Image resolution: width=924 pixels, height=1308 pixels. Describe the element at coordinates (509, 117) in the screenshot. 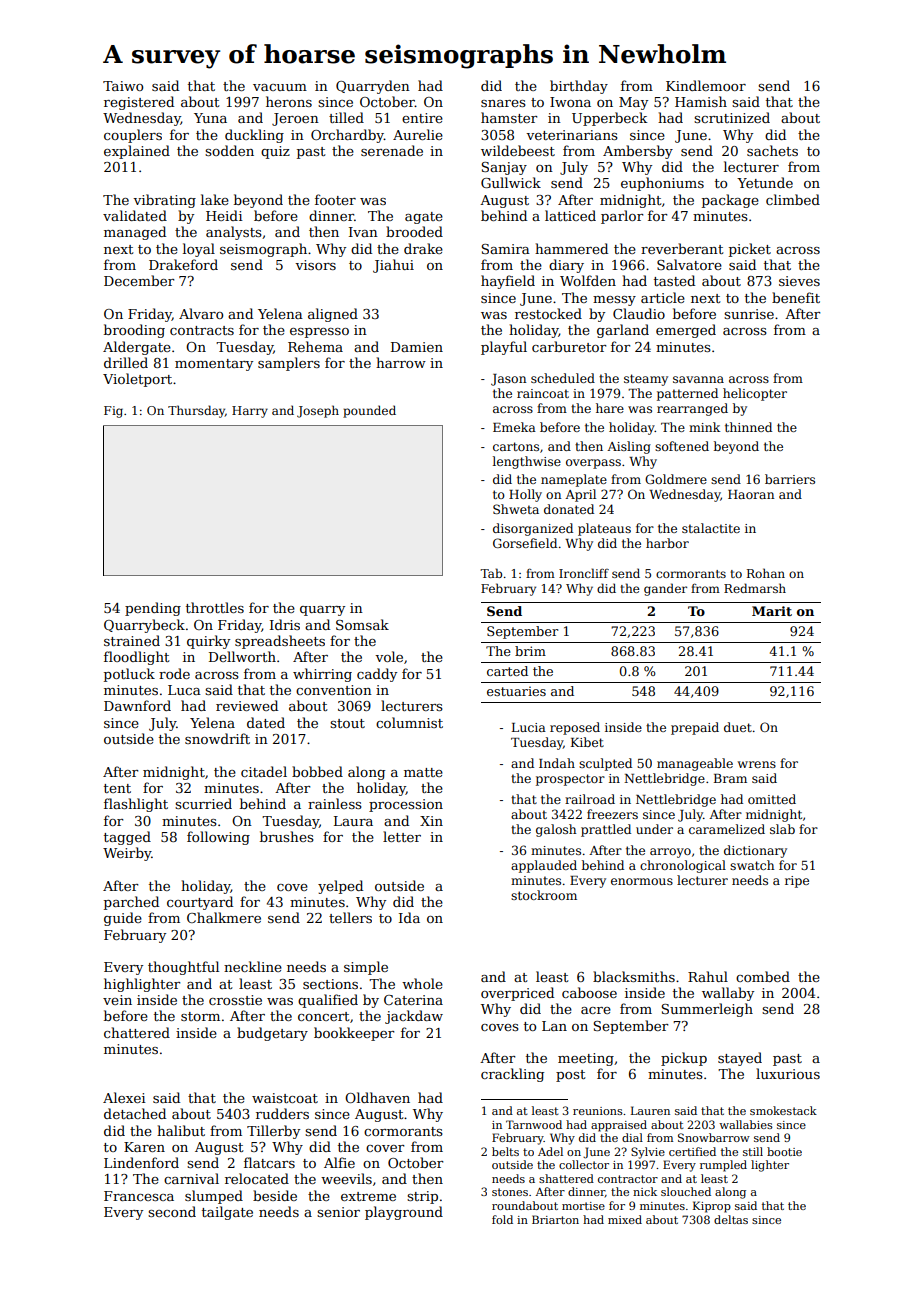

I see `hamster` at that location.
